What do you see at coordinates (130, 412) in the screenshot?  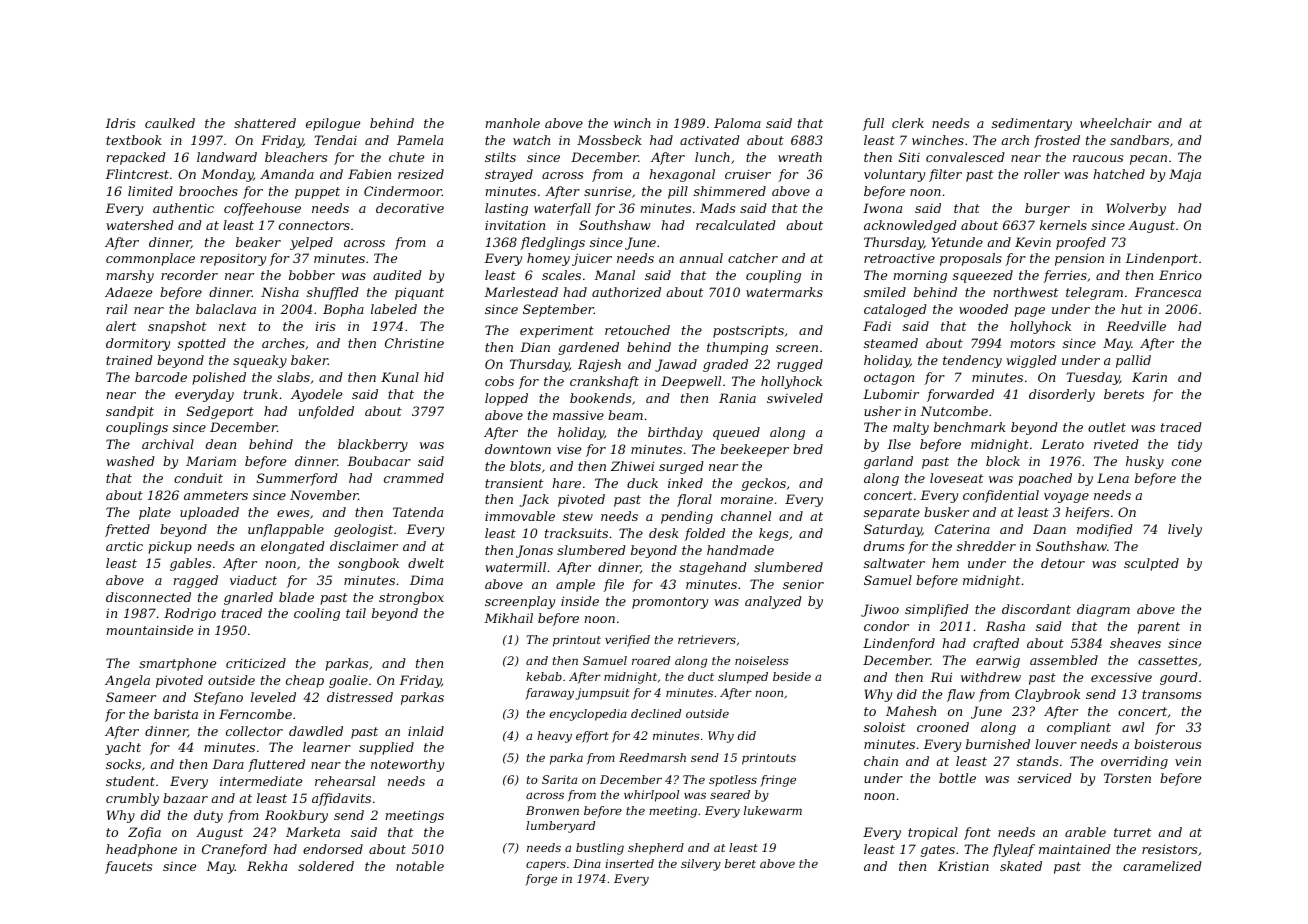 I see `sandpit` at bounding box center [130, 412].
